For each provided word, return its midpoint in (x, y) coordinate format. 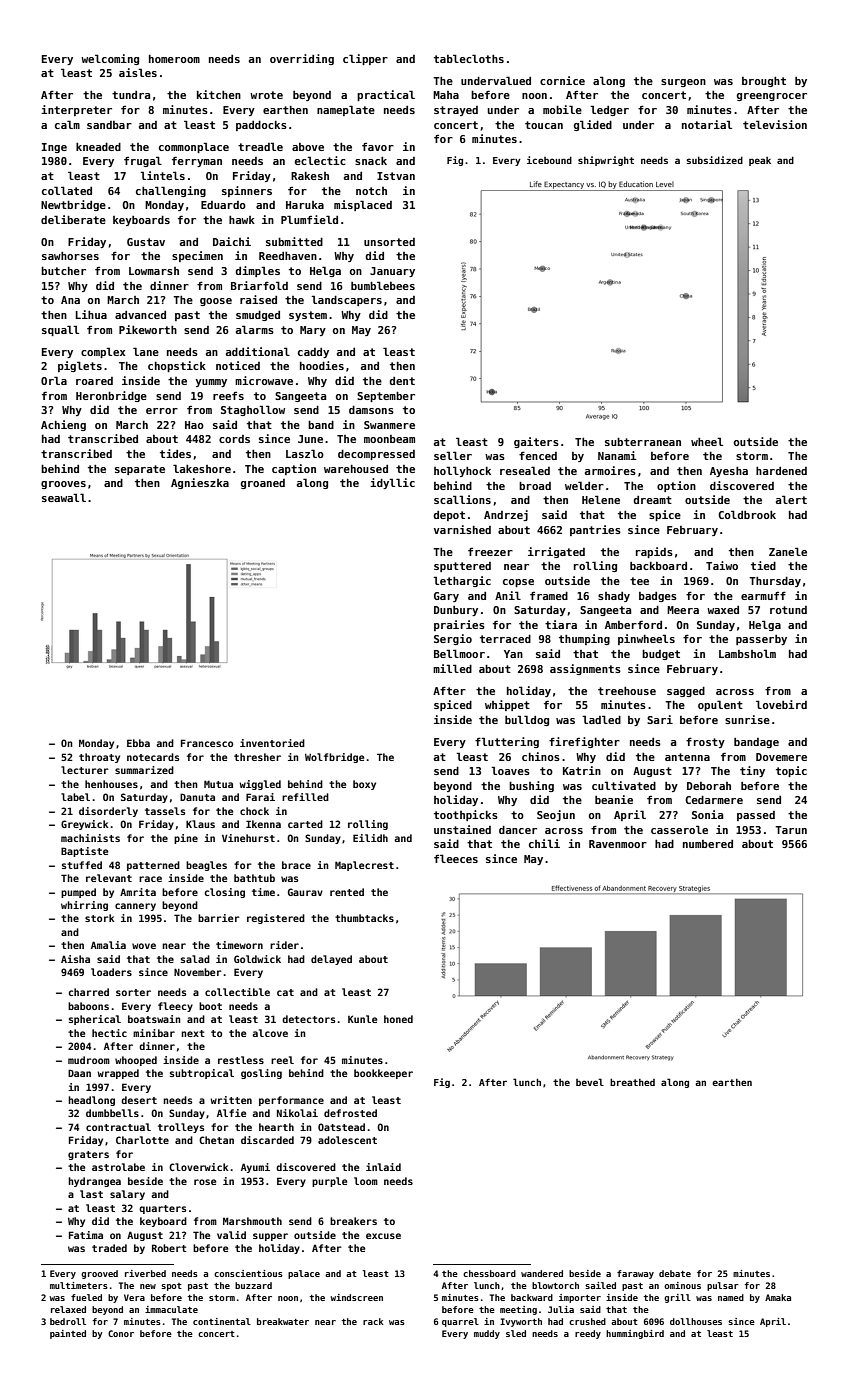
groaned (263, 484)
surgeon (683, 83)
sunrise (747, 719)
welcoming (110, 59)
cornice (562, 80)
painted (68, 1334)
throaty (99, 758)
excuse (383, 1236)
